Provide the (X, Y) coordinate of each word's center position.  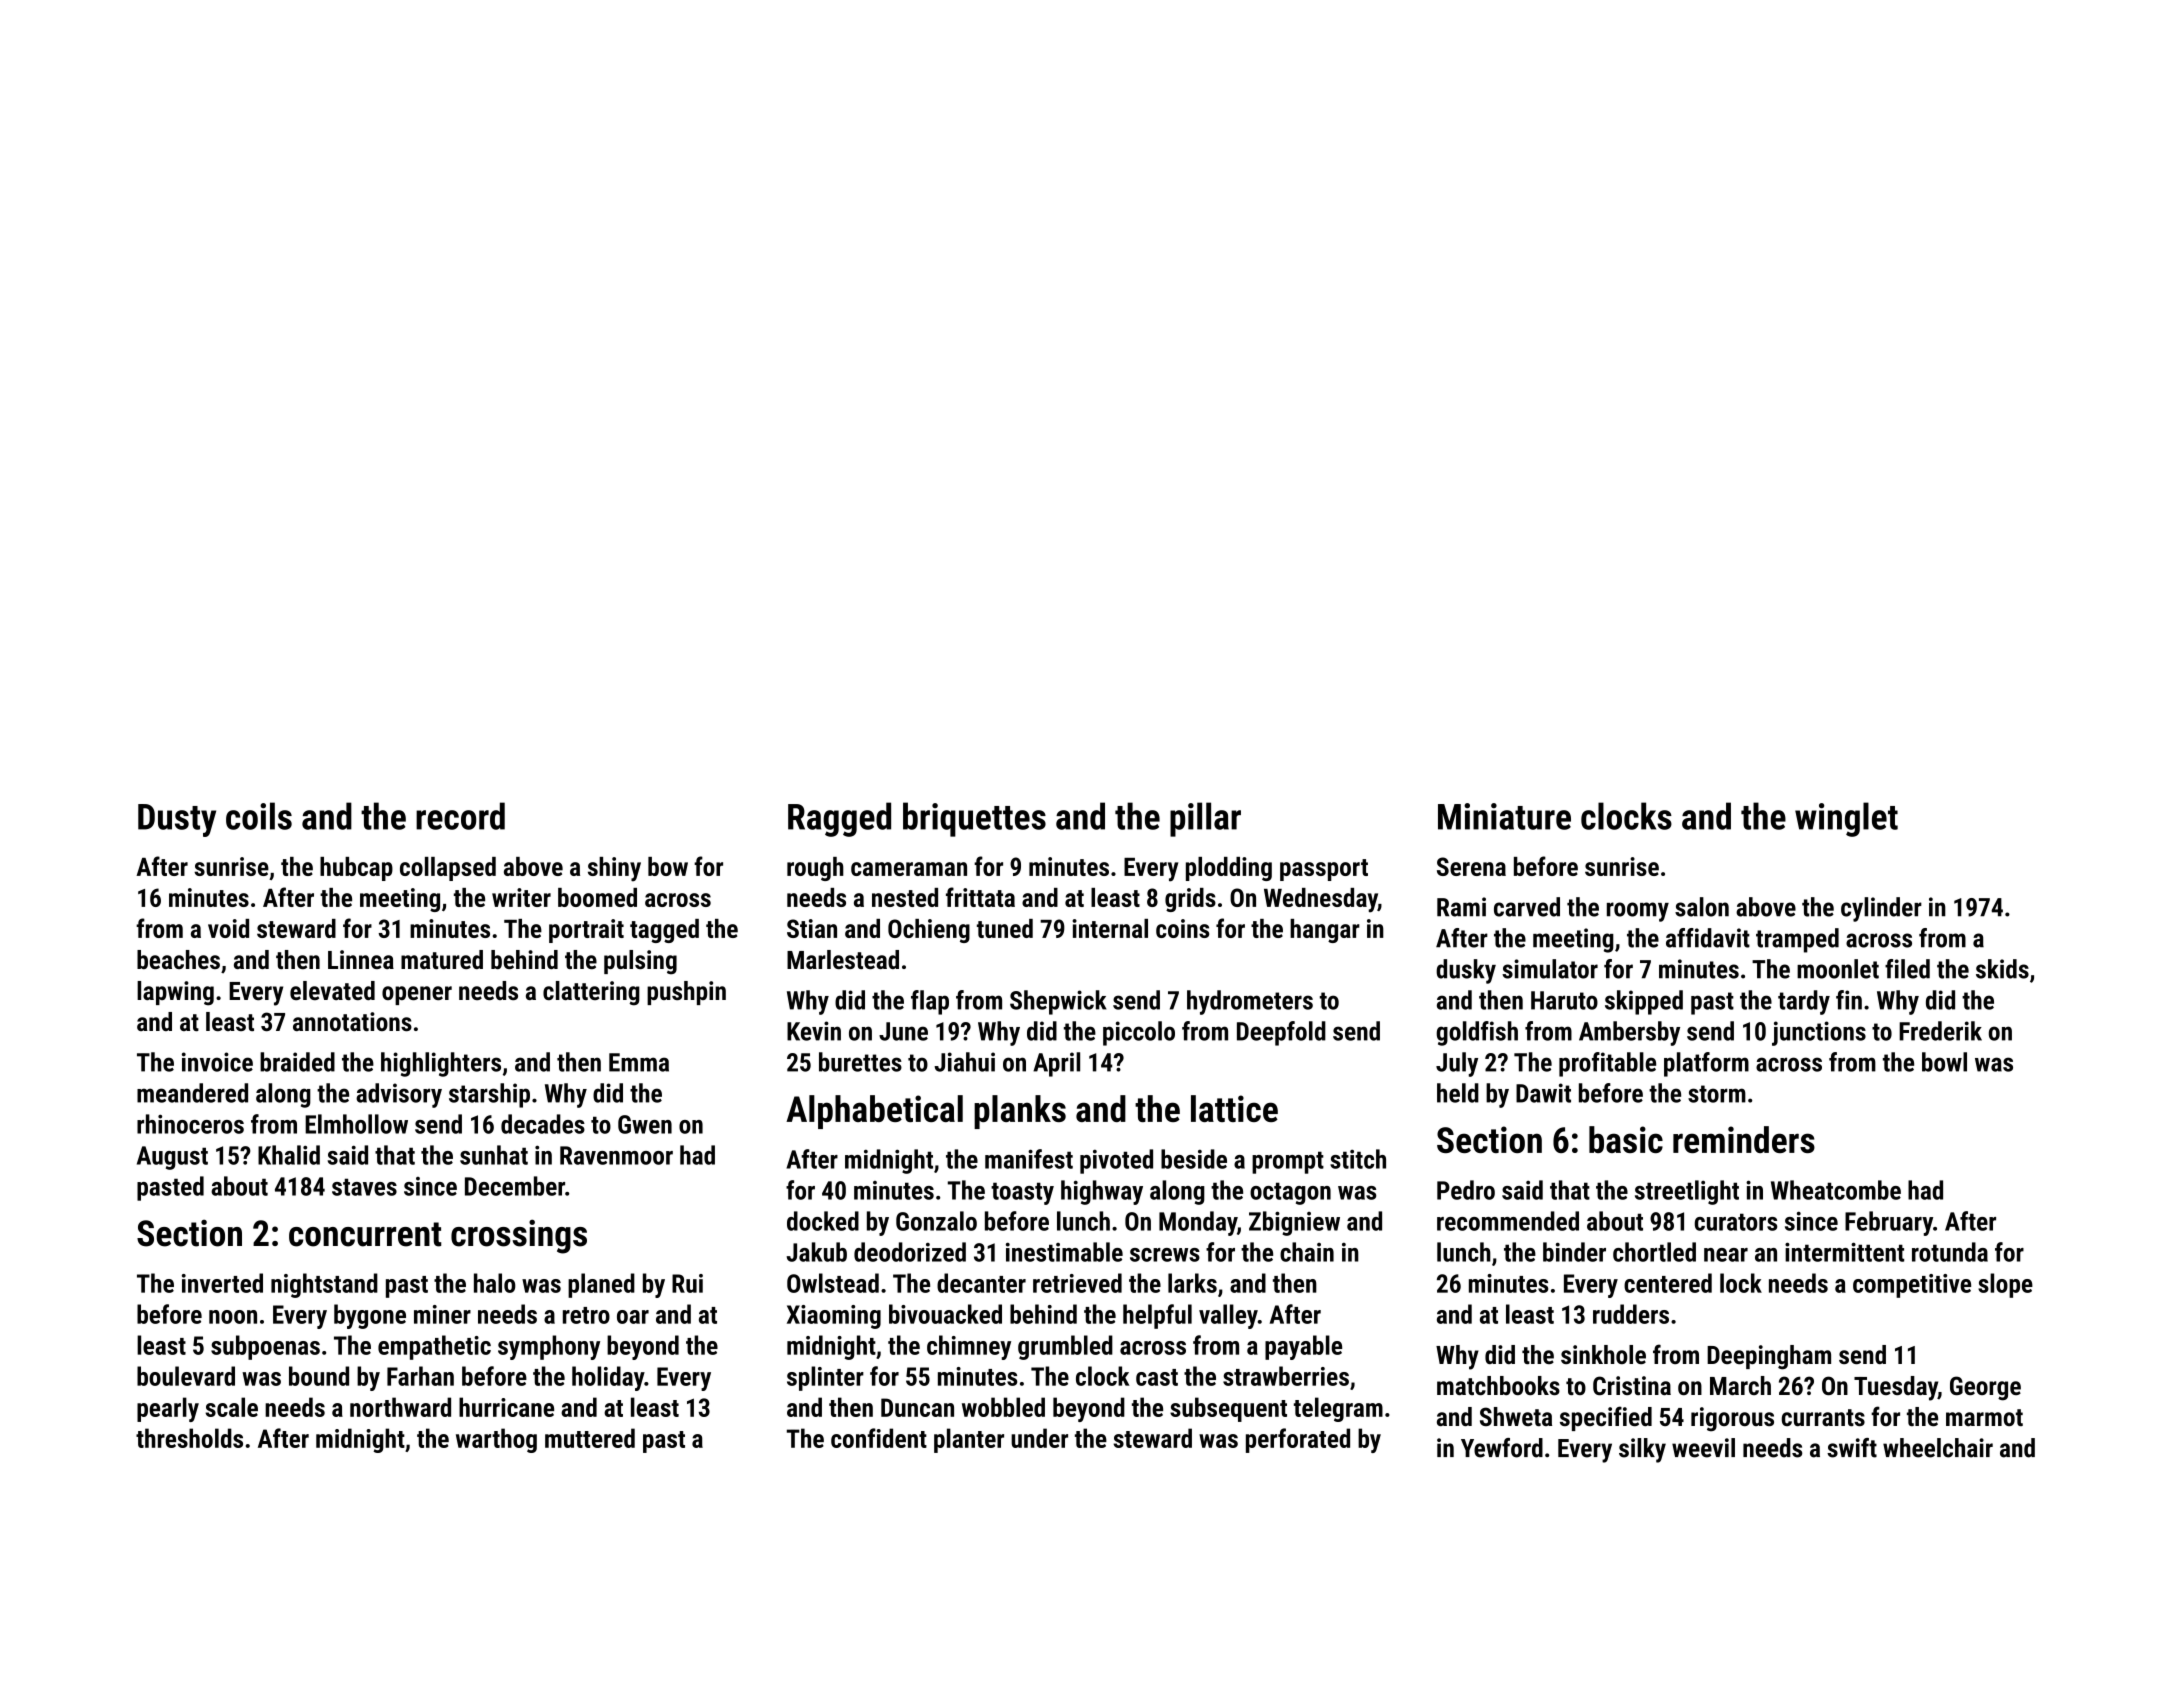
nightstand (324, 1285)
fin (1849, 1000)
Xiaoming (834, 1317)
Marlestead (843, 959)
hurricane (506, 1407)
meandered (192, 1093)
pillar (1205, 819)
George (1985, 1388)
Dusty (177, 820)
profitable (1607, 1064)
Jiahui (964, 1062)
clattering (591, 993)
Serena (1471, 866)
